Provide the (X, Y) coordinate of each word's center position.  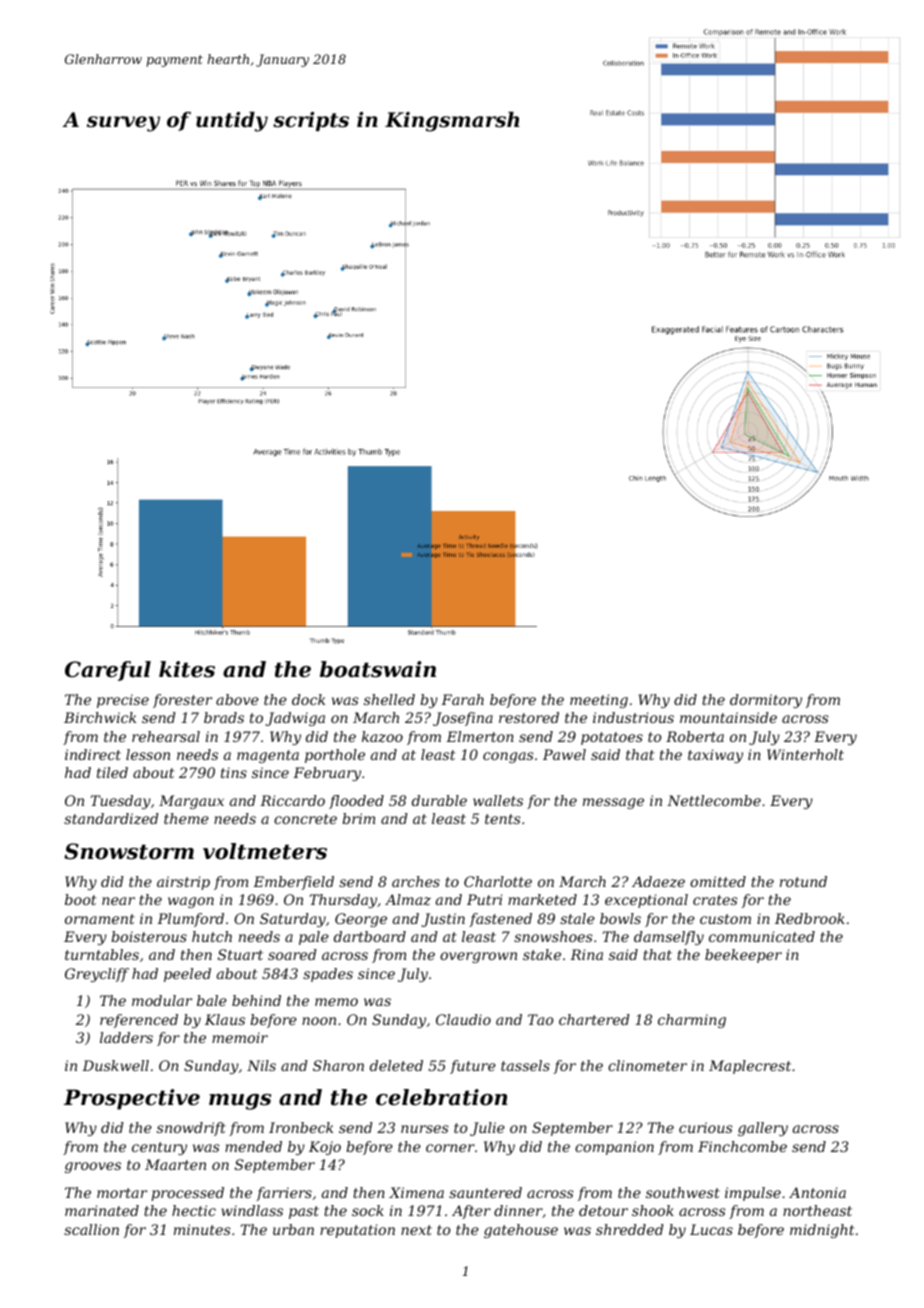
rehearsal (166, 736)
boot (80, 899)
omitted (718, 881)
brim (358, 818)
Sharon (338, 1065)
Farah (462, 699)
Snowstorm (129, 851)
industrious (633, 717)
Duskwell (115, 1065)
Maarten (175, 1164)
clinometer (647, 1065)
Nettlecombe (714, 800)
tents (503, 819)
